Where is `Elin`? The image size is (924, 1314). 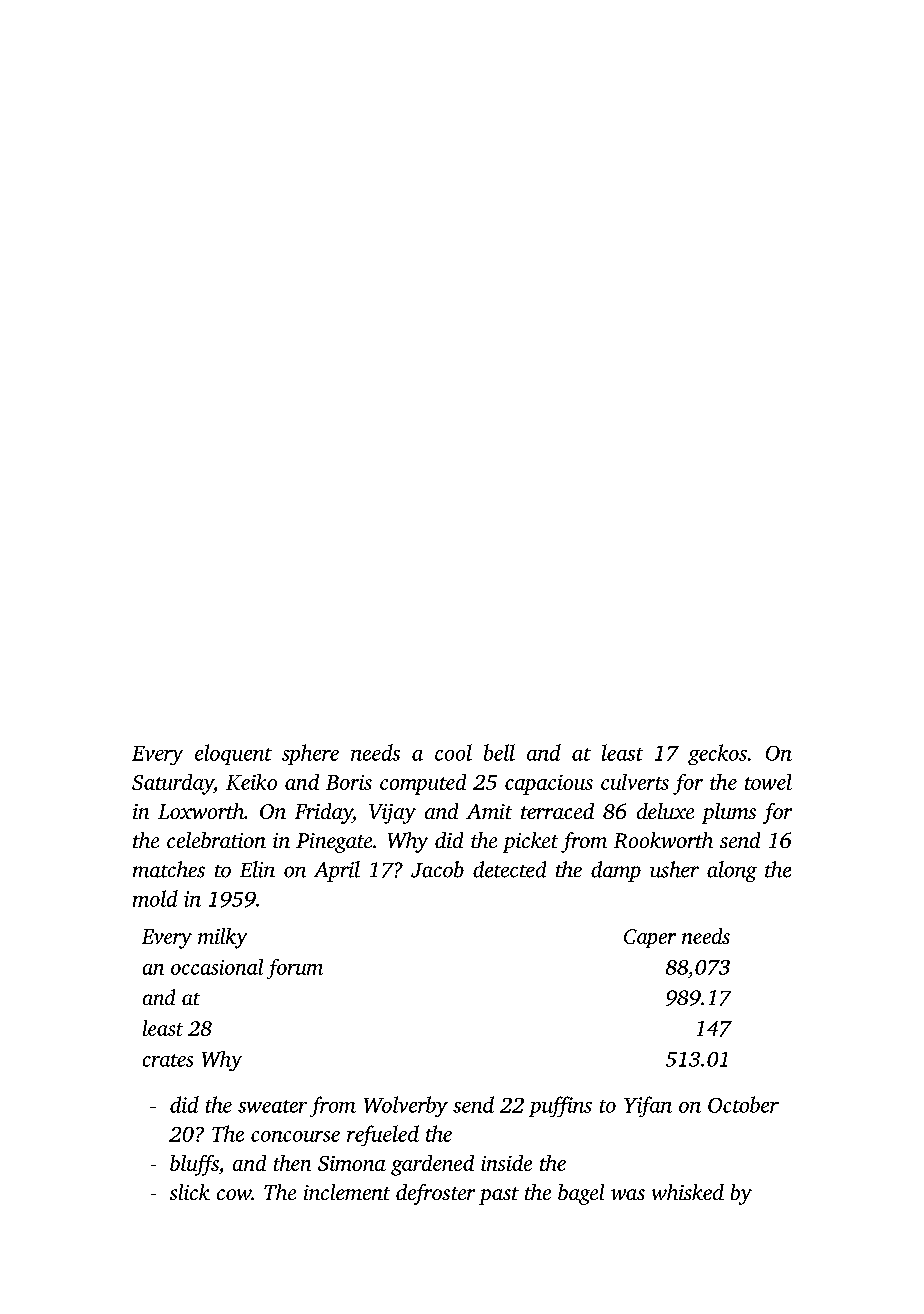
Elin is located at coordinates (257, 869).
